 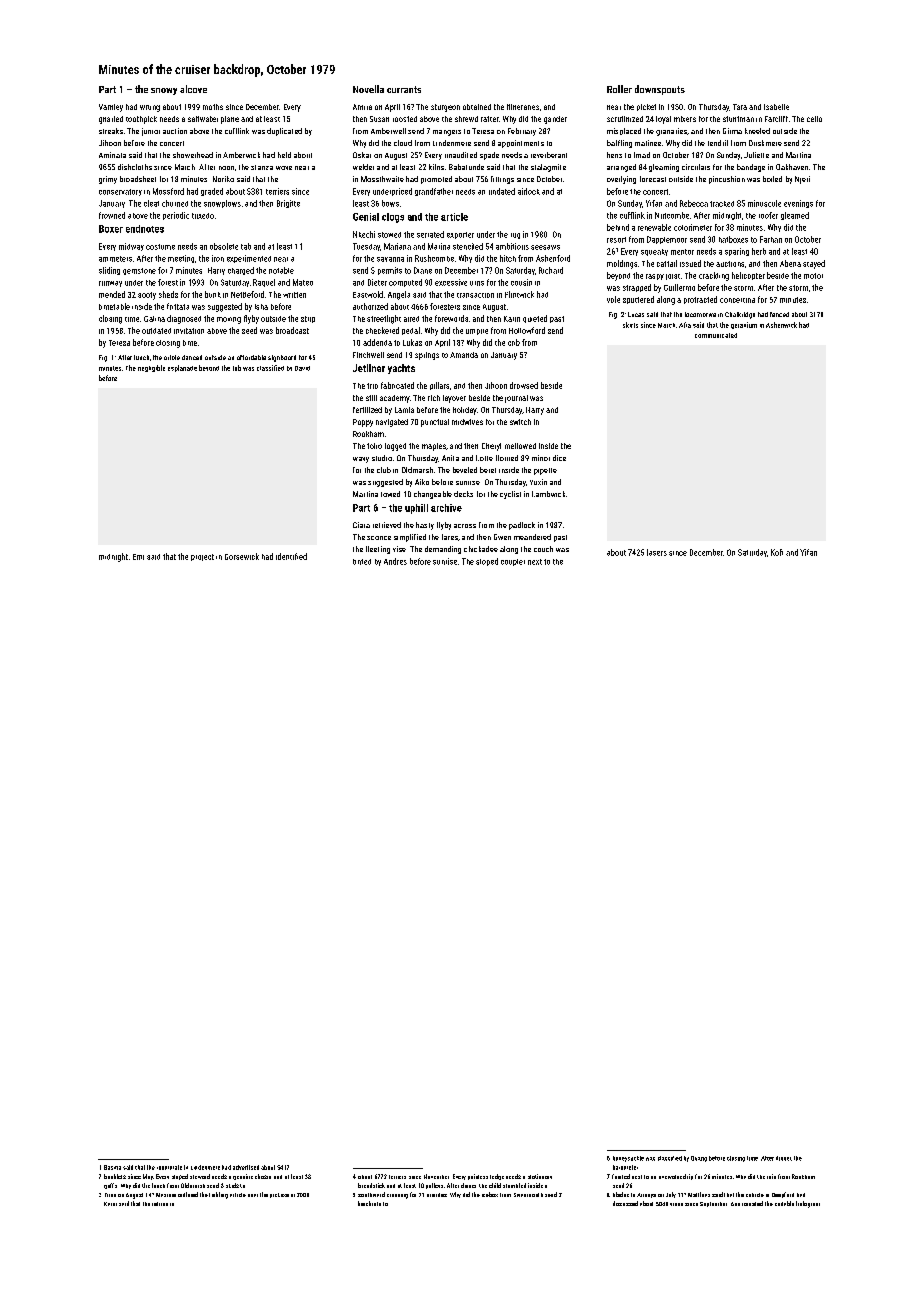 What do you see at coordinates (237, 368) in the screenshot?
I see `tub` at bounding box center [237, 368].
